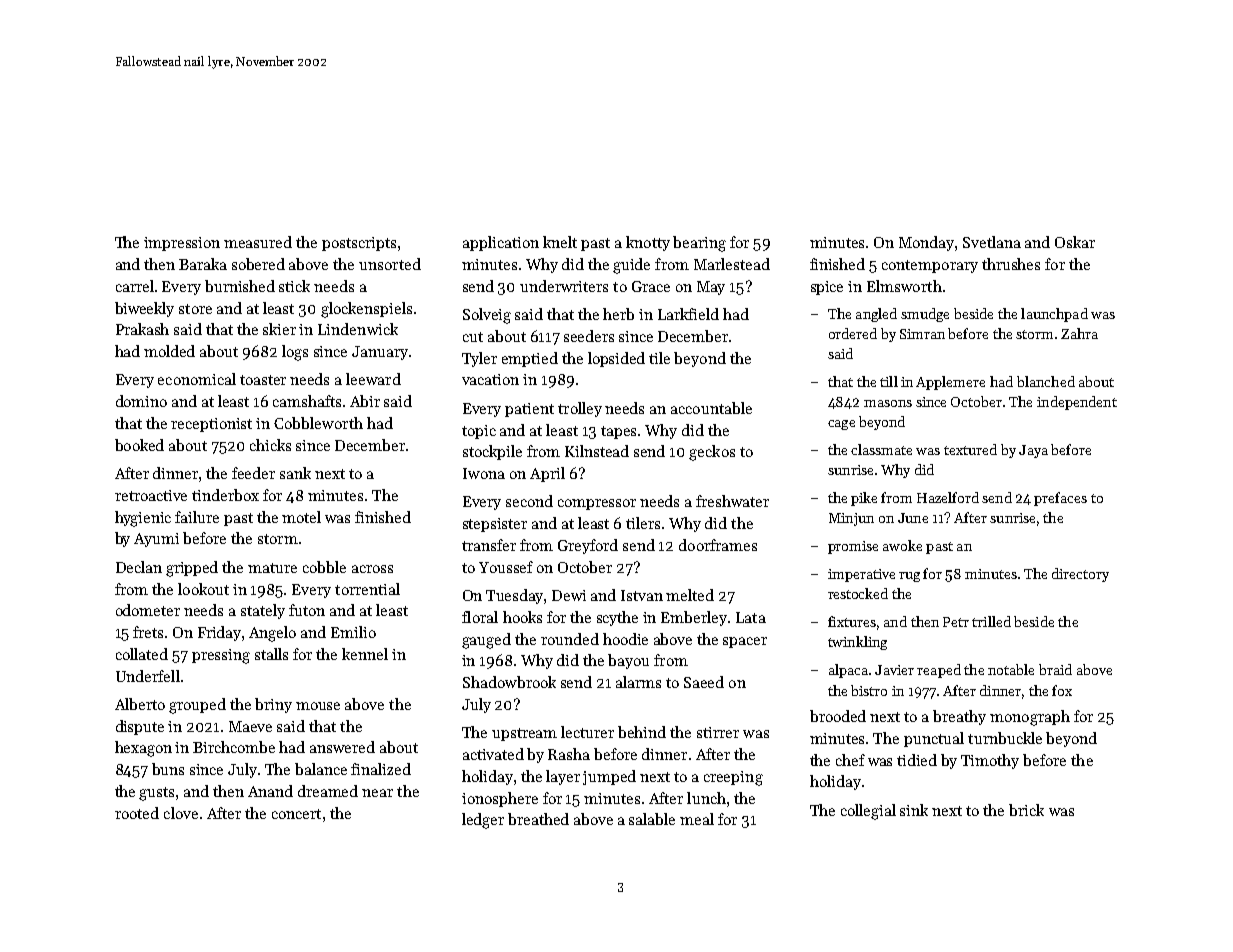 The width and height of the screenshot is (1233, 952). Describe the element at coordinates (486, 641) in the screenshot. I see `gauged` at that location.
